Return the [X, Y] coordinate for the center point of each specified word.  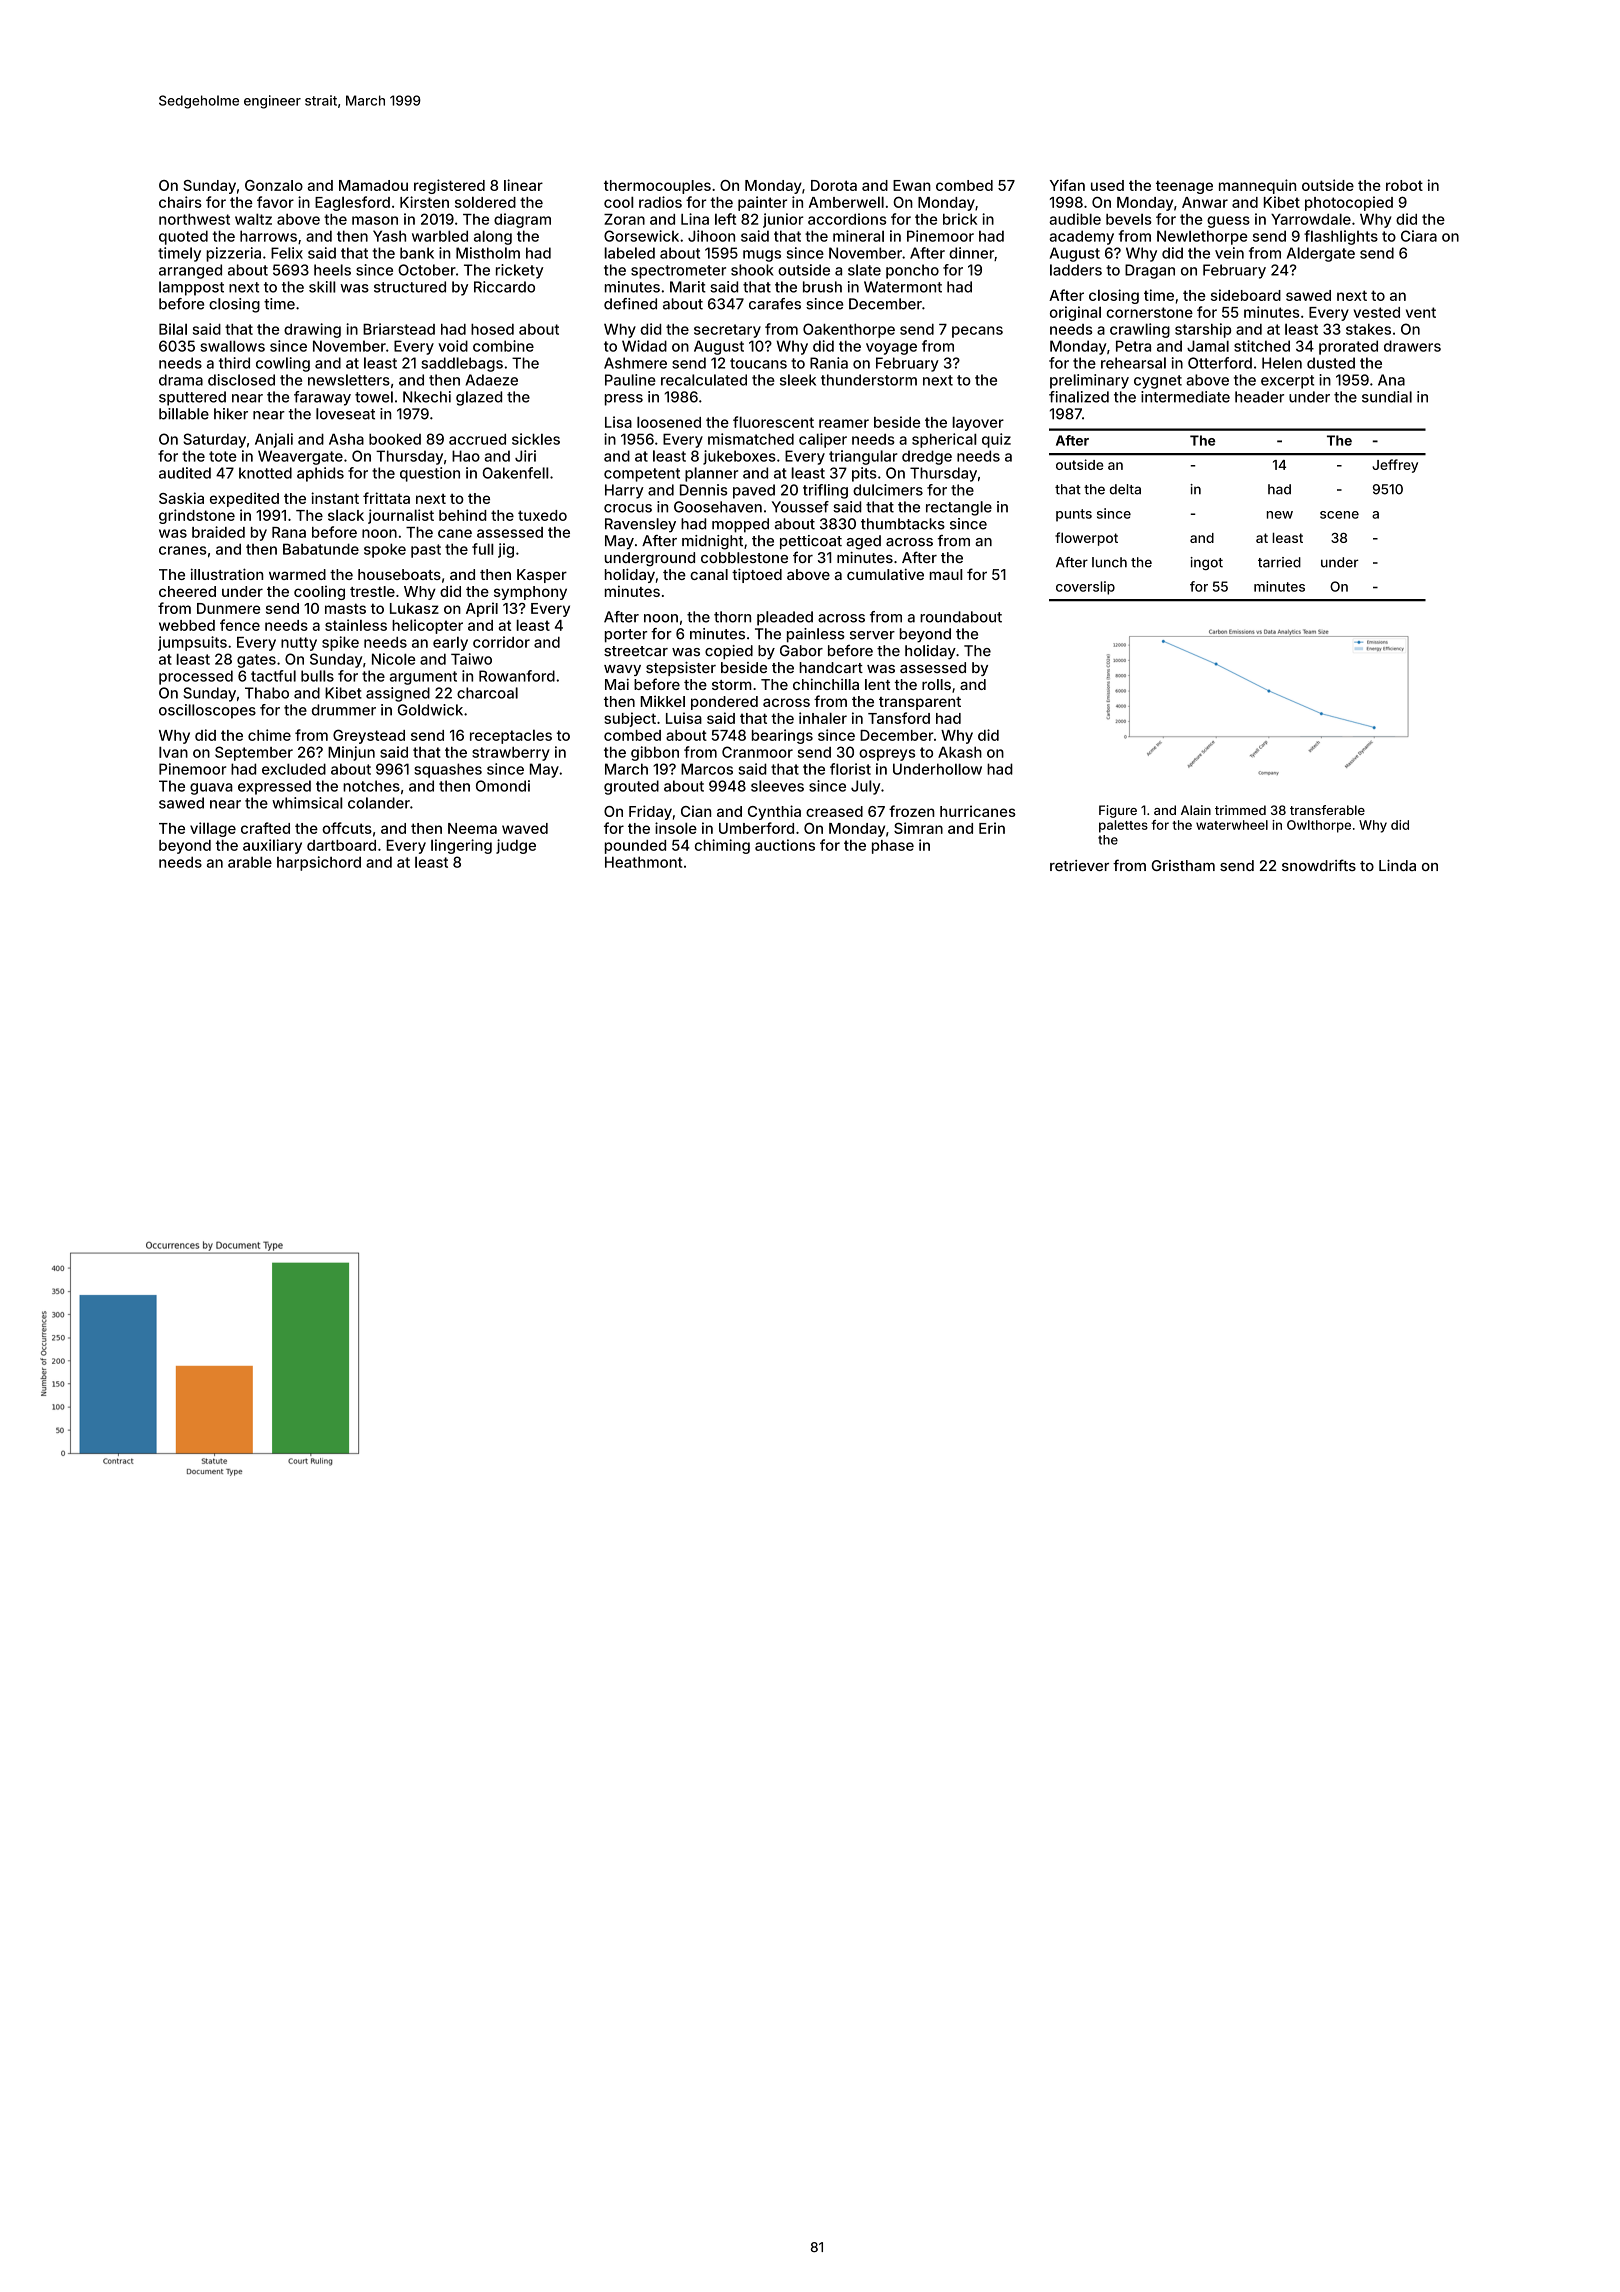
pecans [977, 332]
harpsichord [319, 863]
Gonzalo [274, 185]
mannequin [1257, 186]
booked [395, 439]
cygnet [1158, 382]
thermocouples [657, 187]
